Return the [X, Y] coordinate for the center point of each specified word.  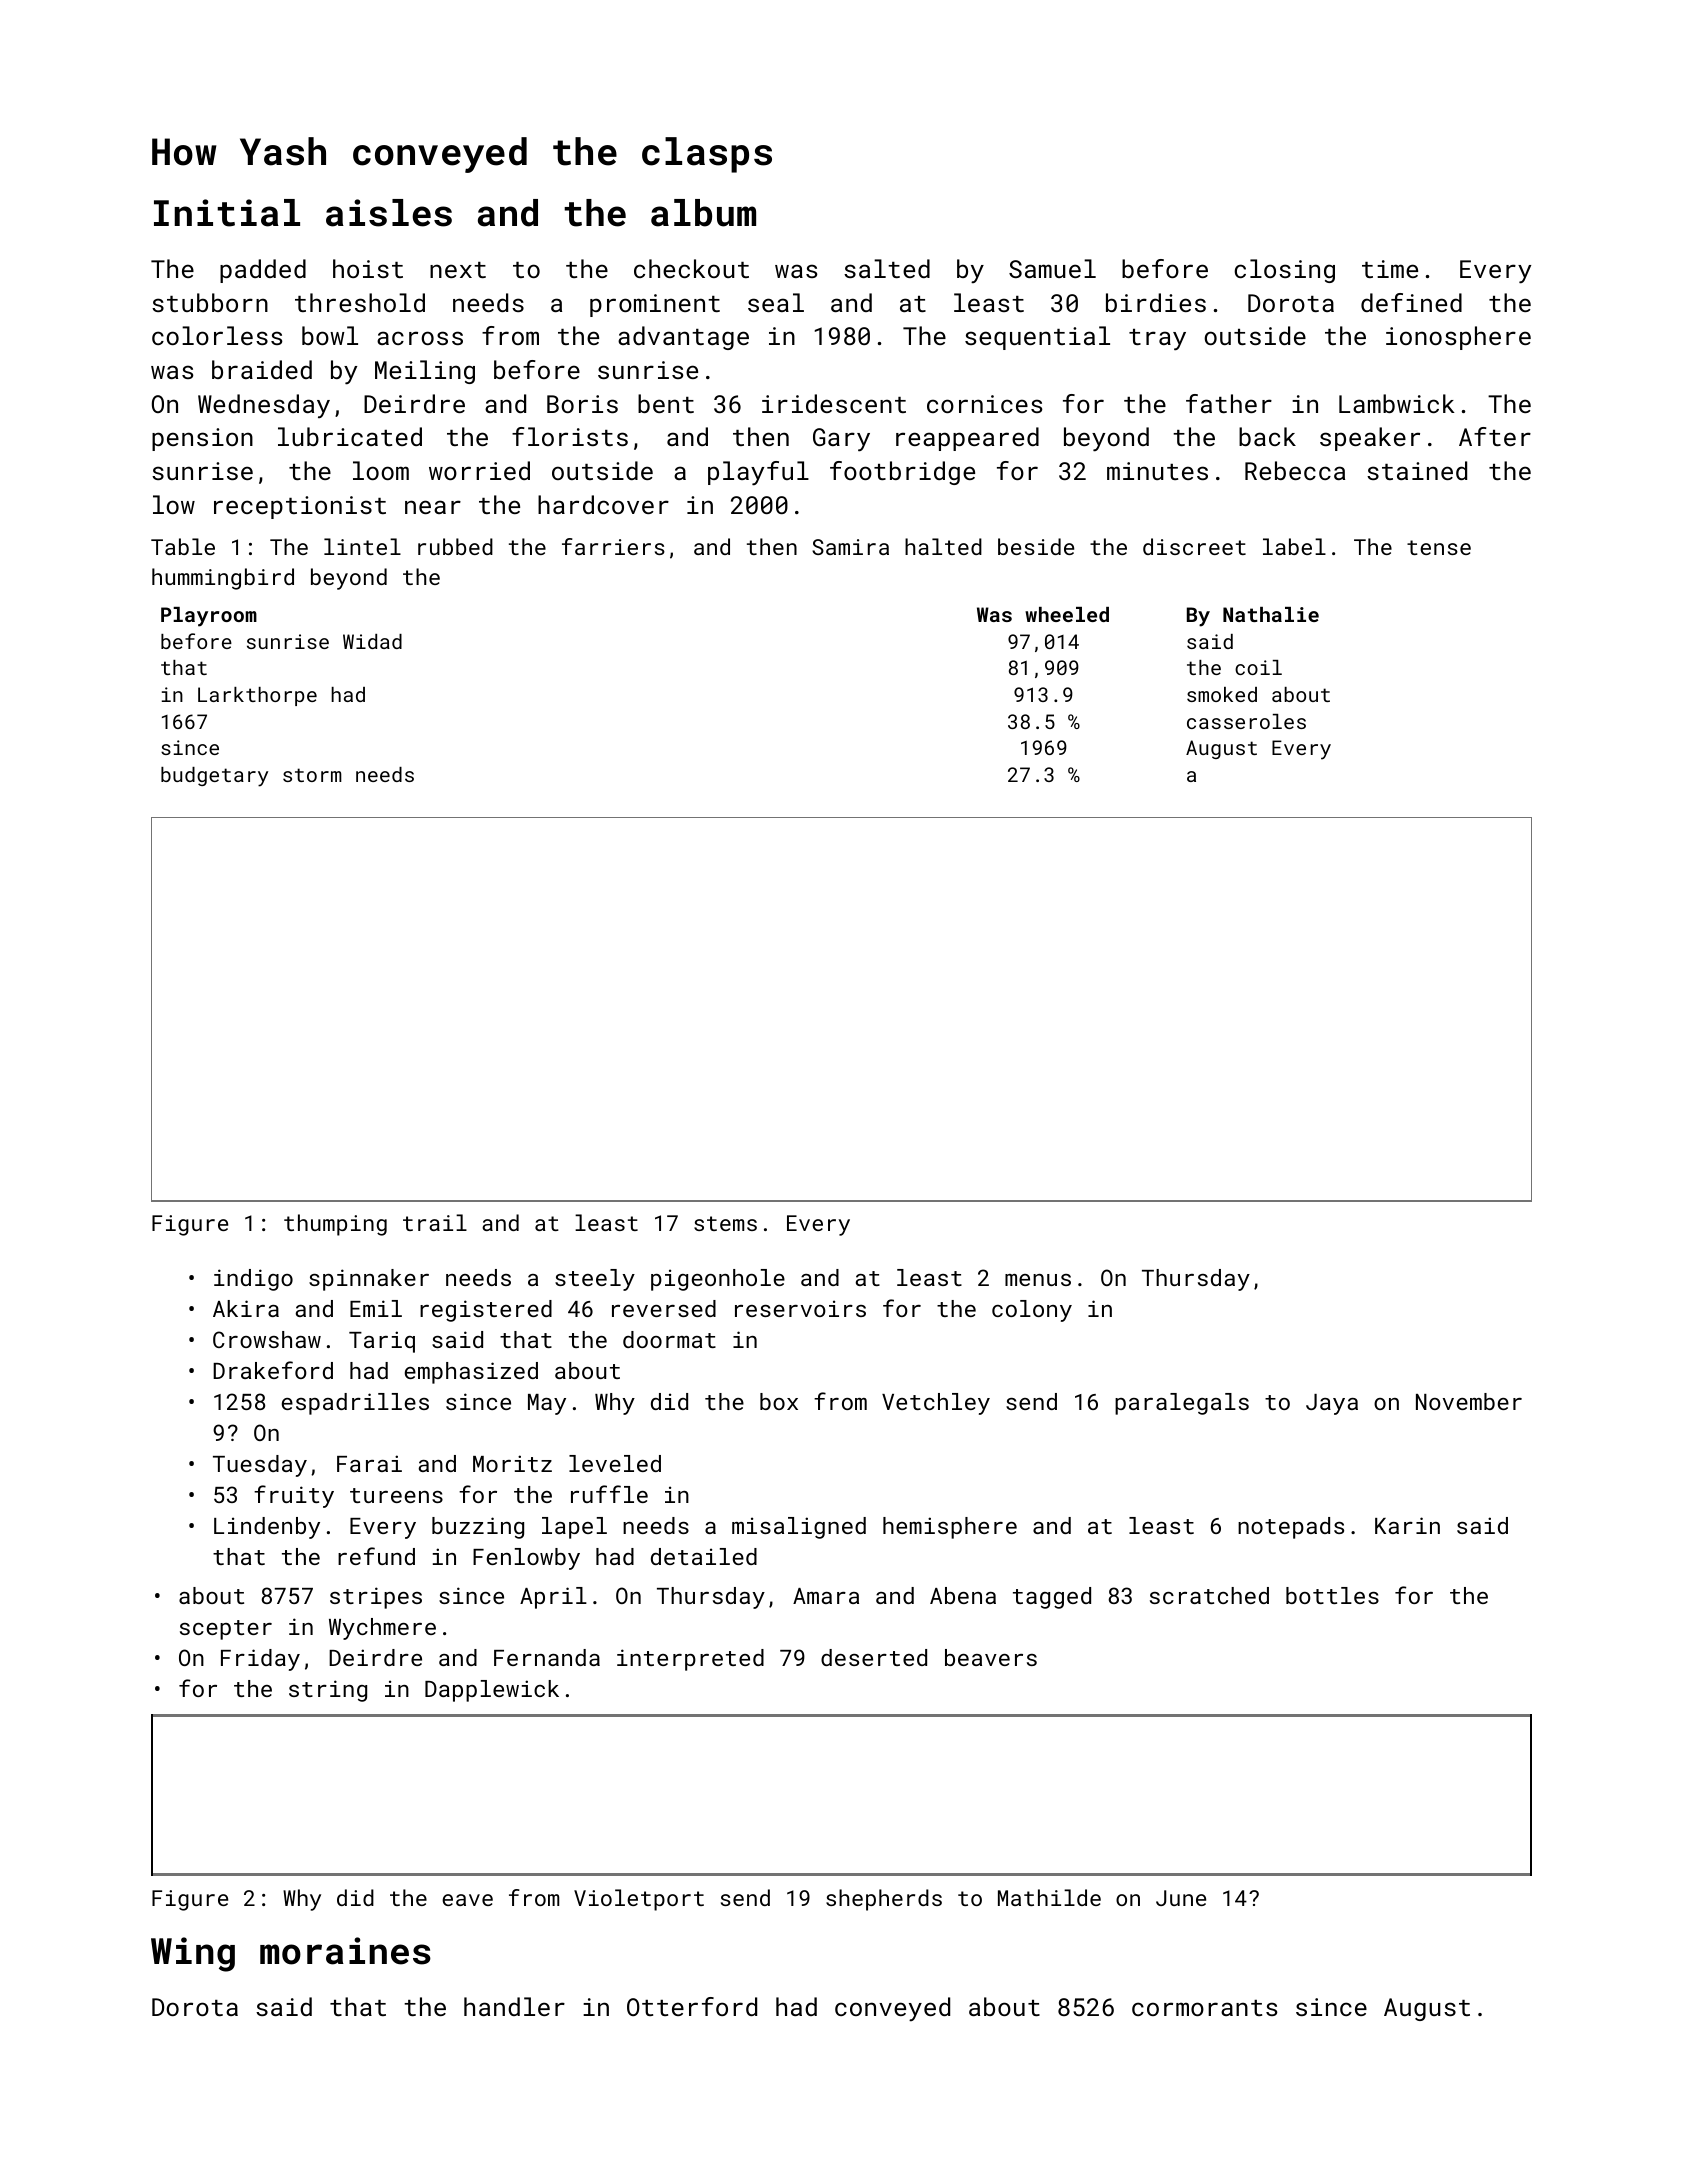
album [703, 213]
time [1390, 269]
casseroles [1246, 721]
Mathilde [1049, 1897]
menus [1038, 1280]
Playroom [209, 617]
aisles [389, 213]
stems [725, 1223]
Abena [963, 1595]
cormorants [1204, 2008]
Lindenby [267, 1528]
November [1469, 1401]
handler [514, 2006]
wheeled [1067, 614]
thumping [335, 1225]
